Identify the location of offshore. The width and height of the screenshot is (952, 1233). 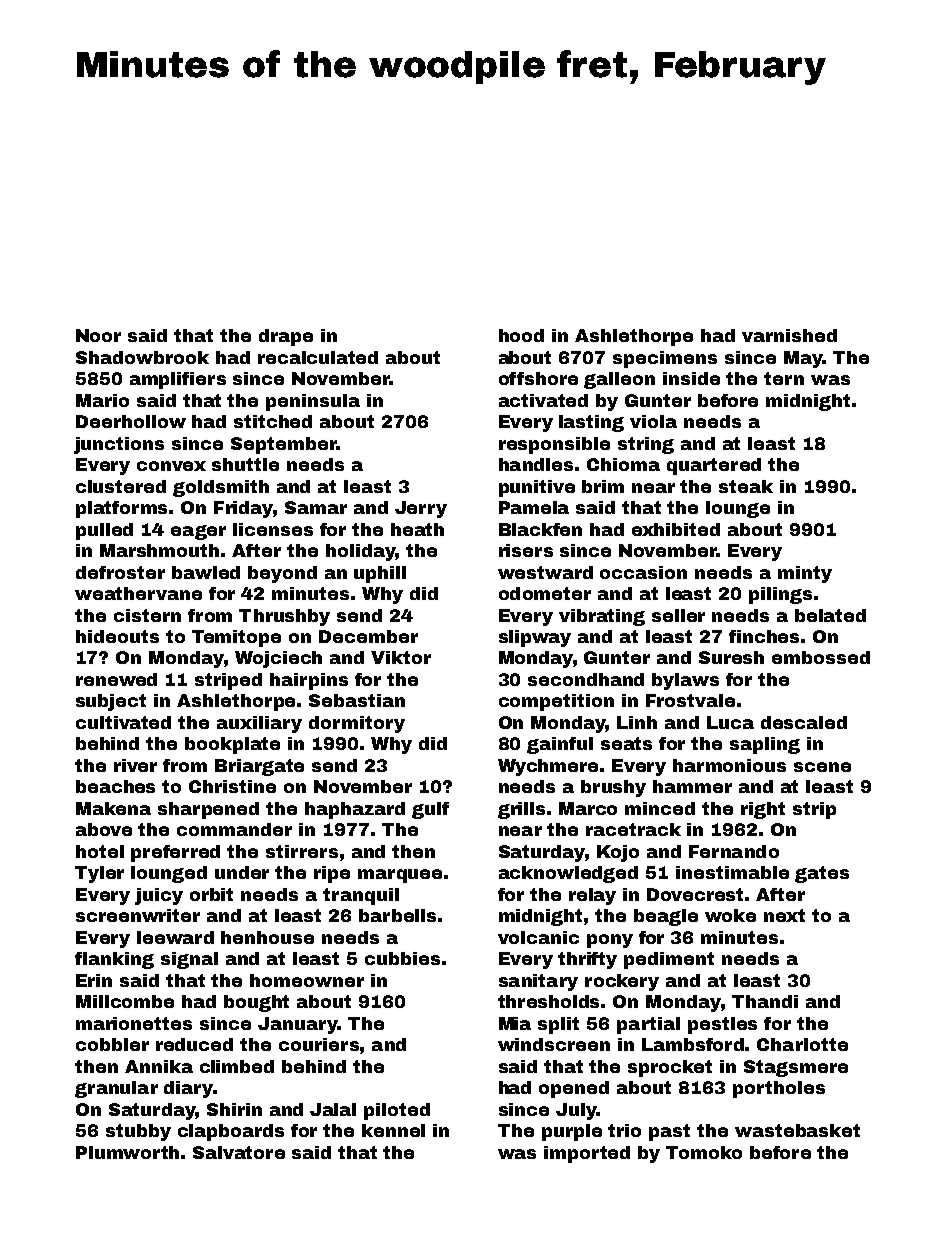
(538, 378).
